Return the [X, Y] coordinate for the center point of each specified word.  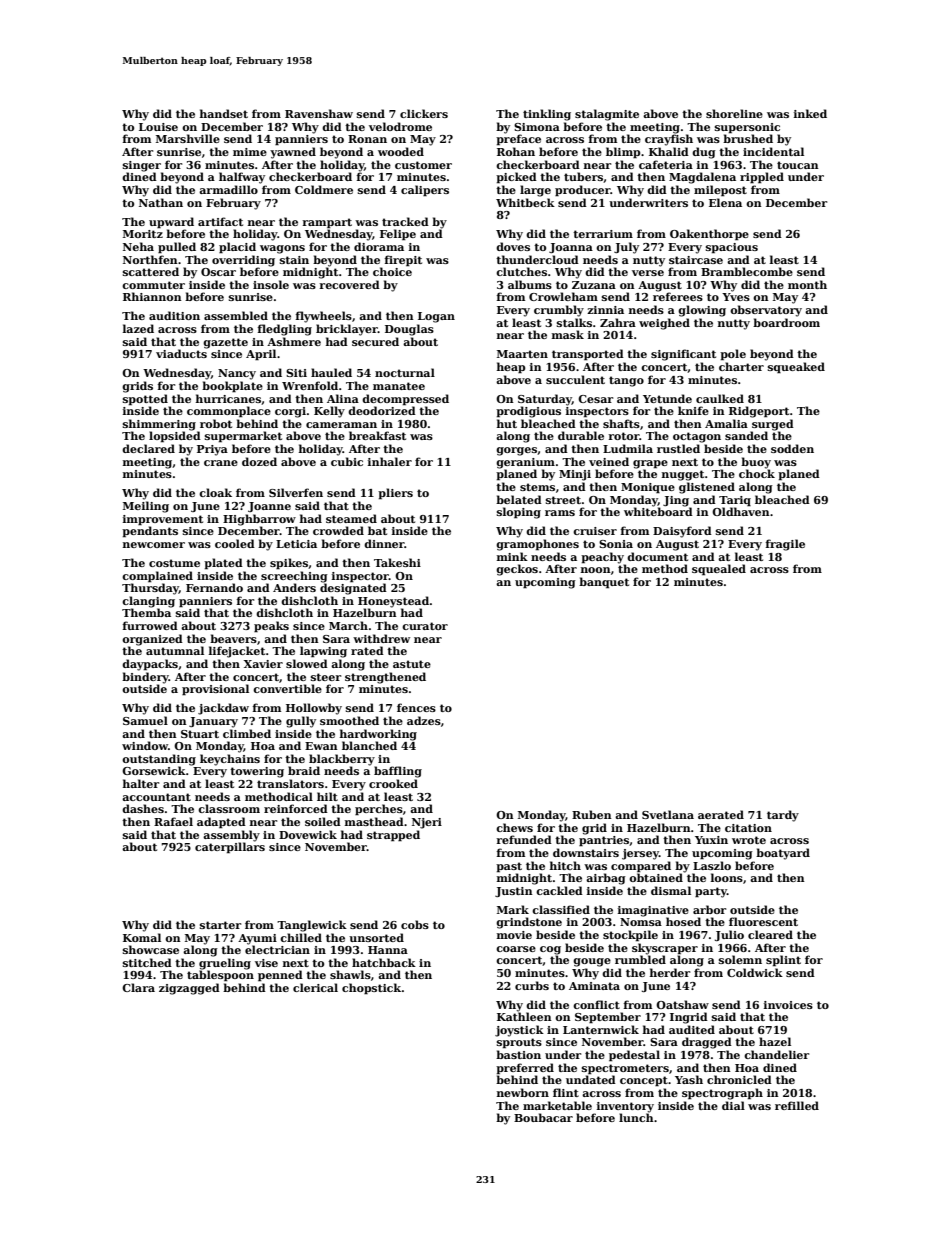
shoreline [734, 113]
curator [425, 626]
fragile [785, 545]
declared [148, 448]
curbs [532, 985]
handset [224, 113]
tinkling [547, 115]
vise [266, 963]
